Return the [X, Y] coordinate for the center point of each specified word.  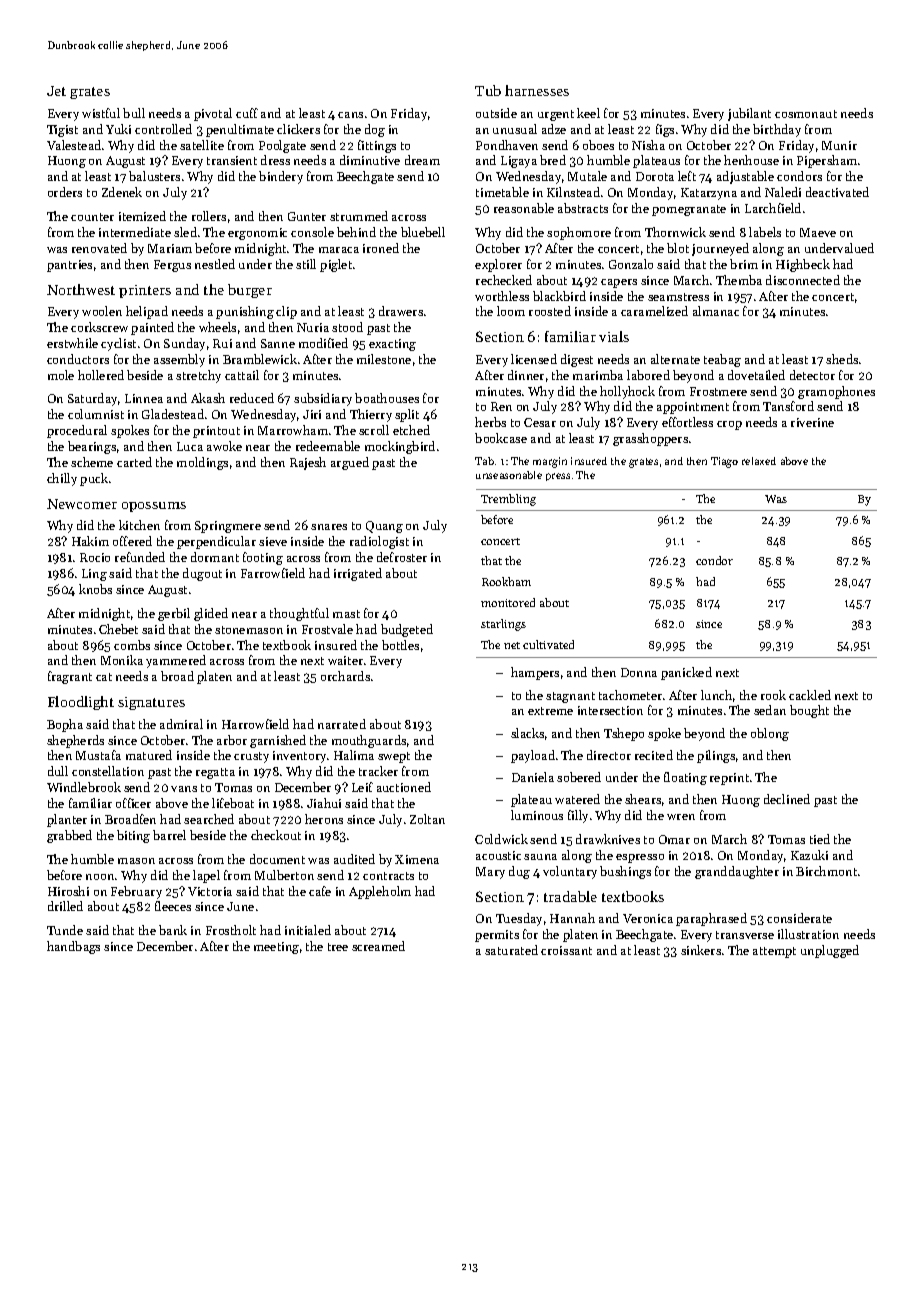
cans [350, 115]
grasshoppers [650, 439]
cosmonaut [806, 114]
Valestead [74, 145]
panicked [686, 673]
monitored [508, 602]
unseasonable [509, 475]
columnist [96, 414]
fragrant [70, 677]
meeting [276, 948]
